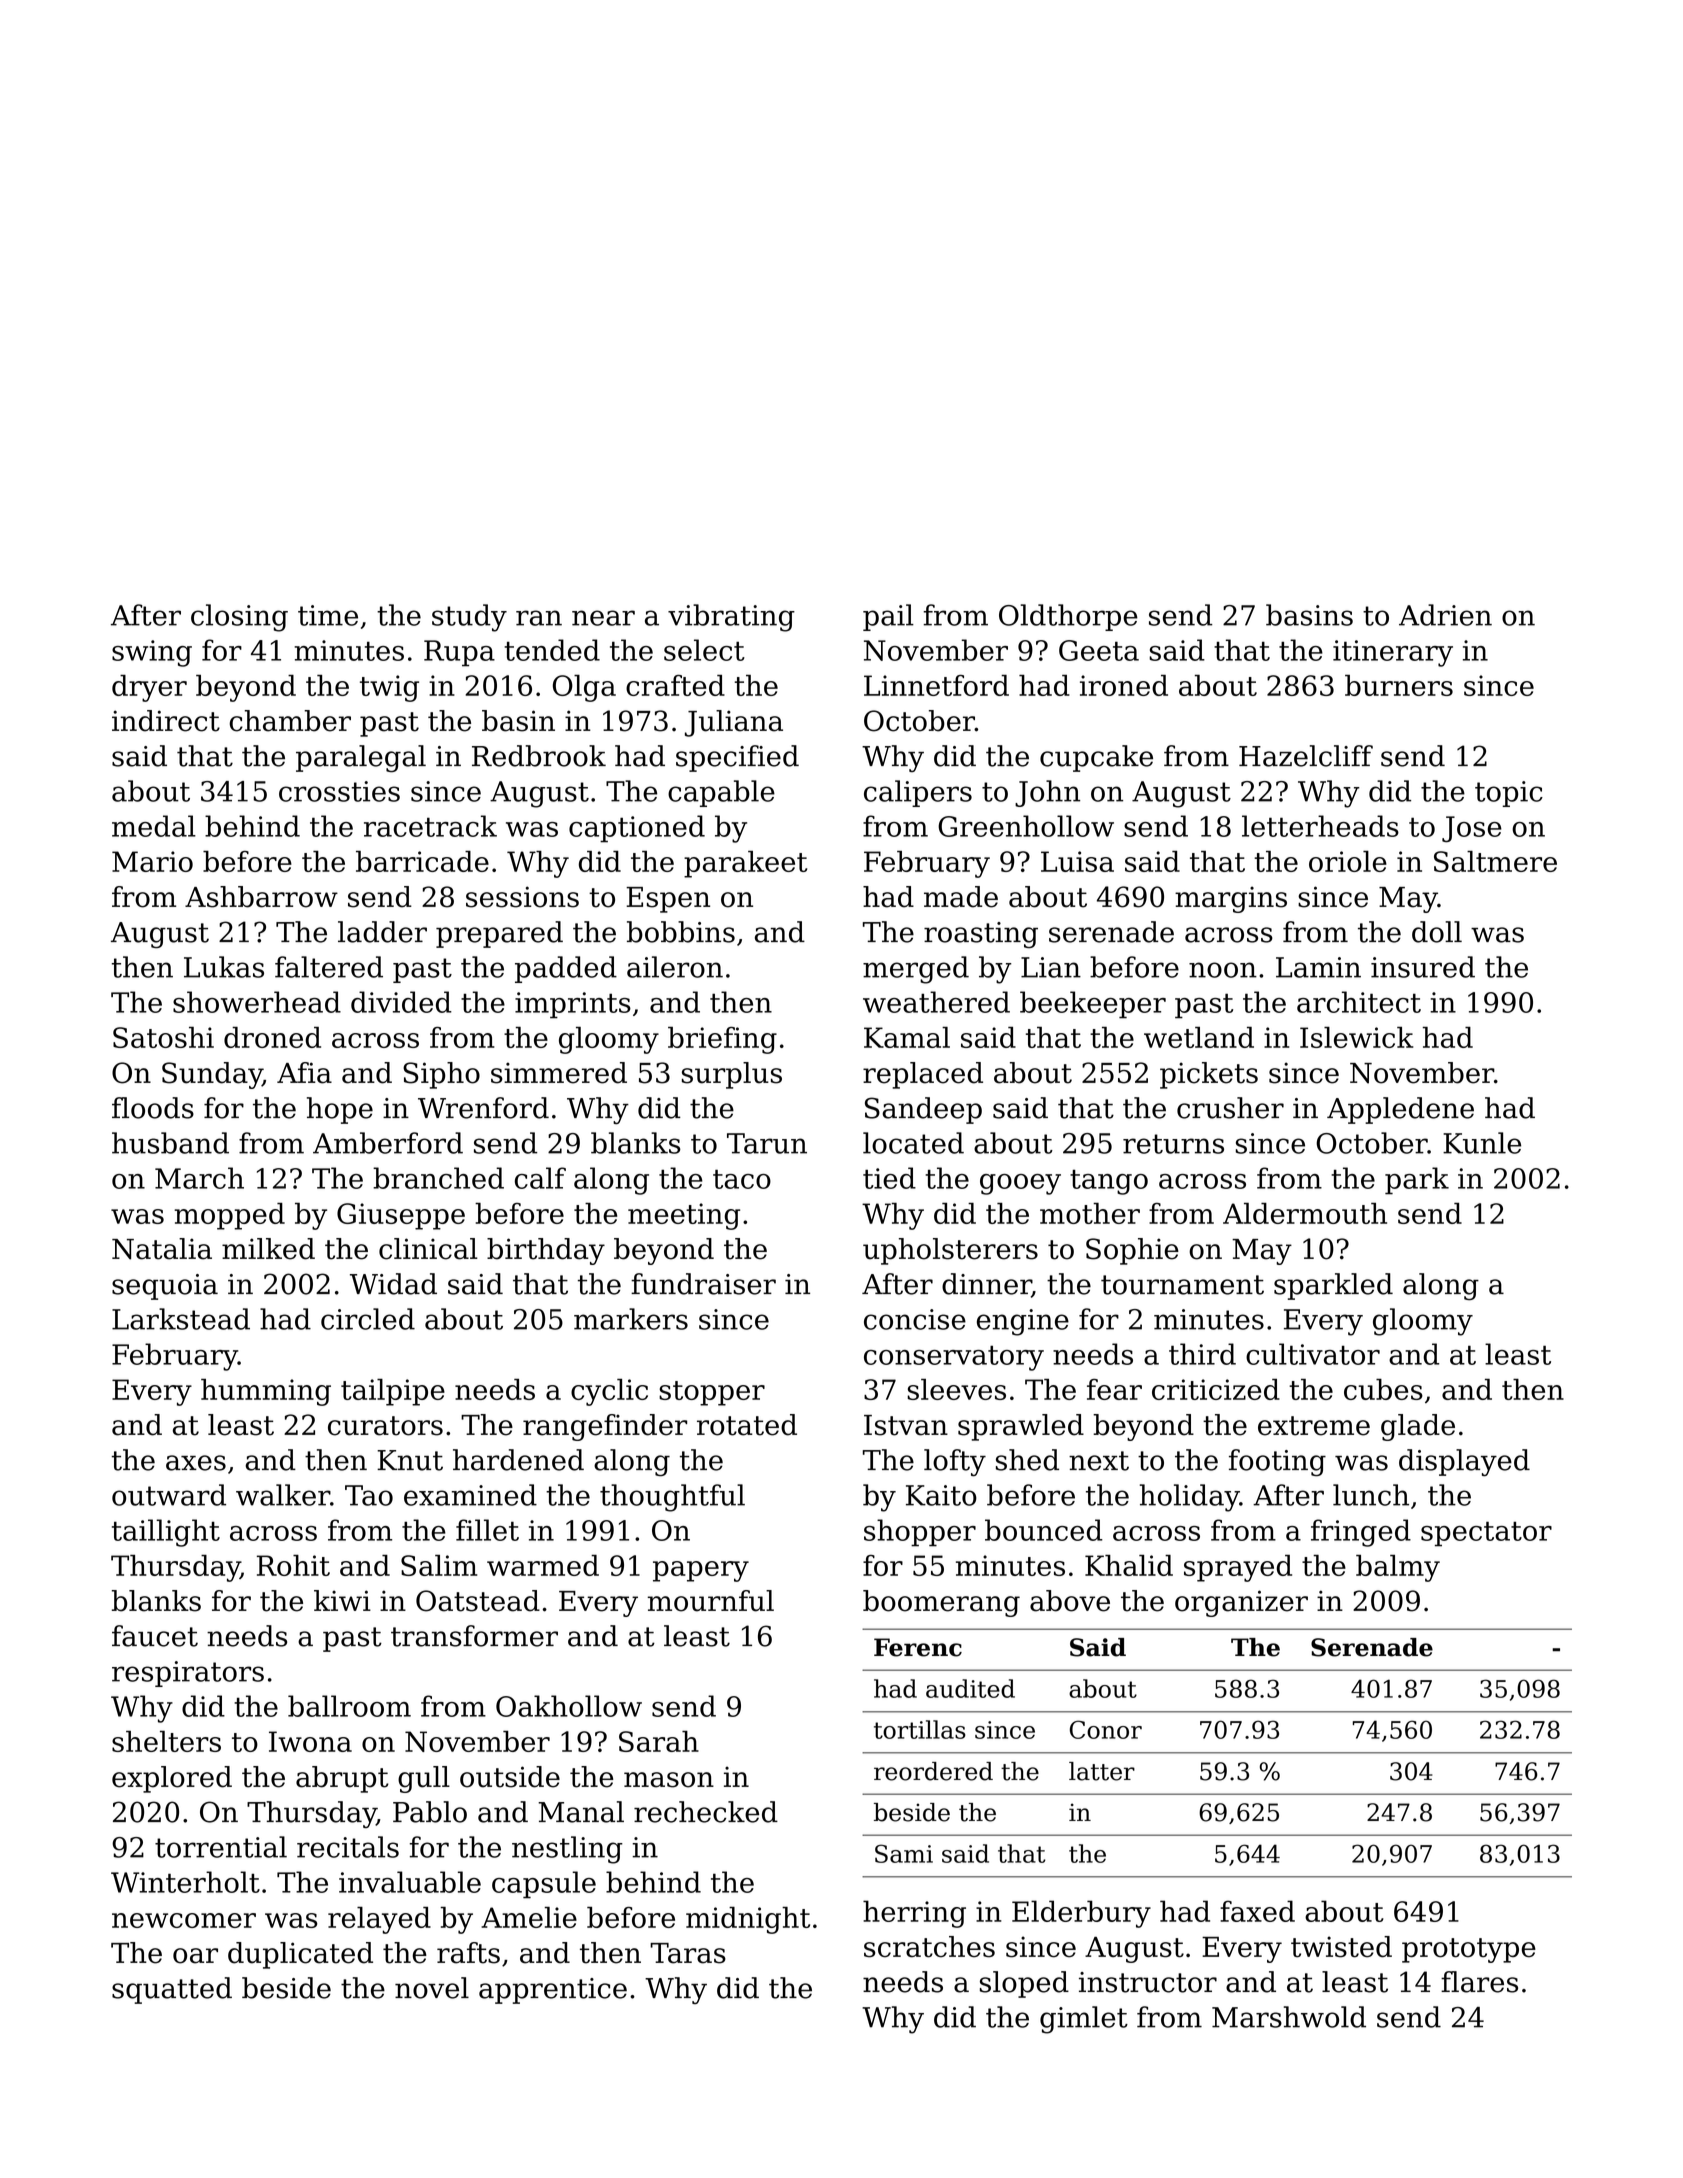 The height and width of the page is (2178, 1683). What do you see at coordinates (1445, 615) in the page?
I see `Adrien` at bounding box center [1445, 615].
